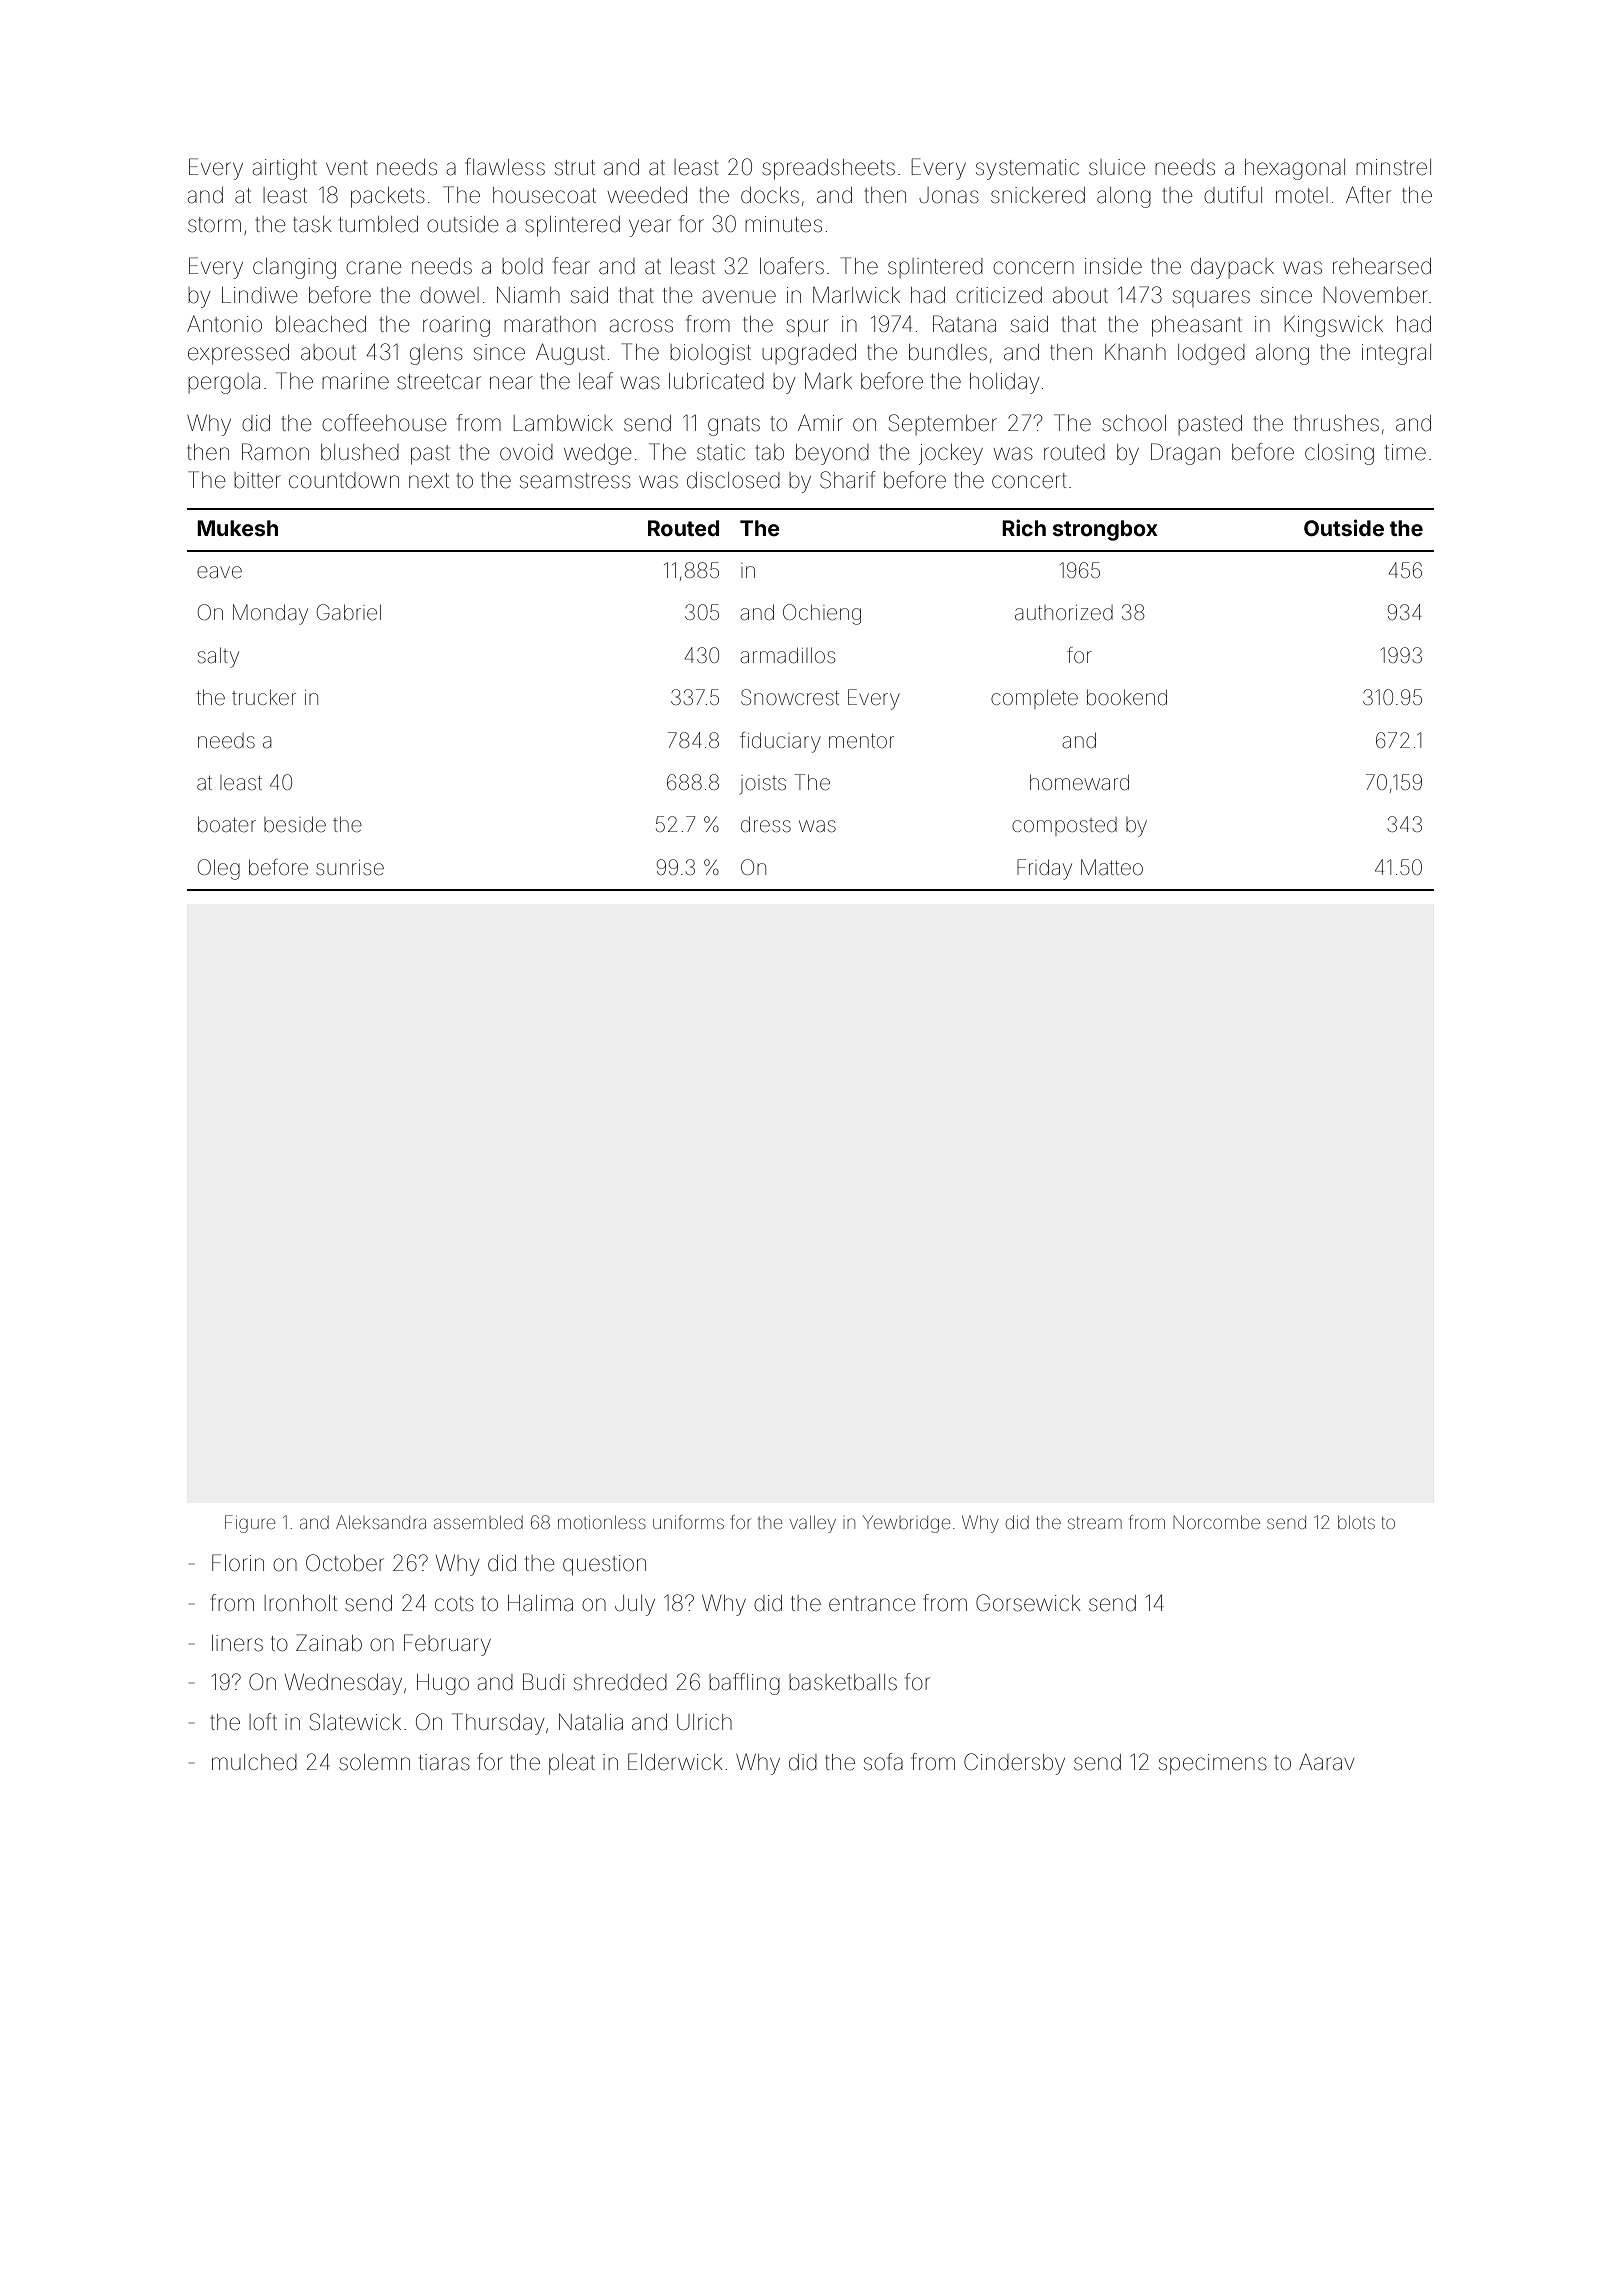  I want to click on Aarav, so click(1326, 1762).
